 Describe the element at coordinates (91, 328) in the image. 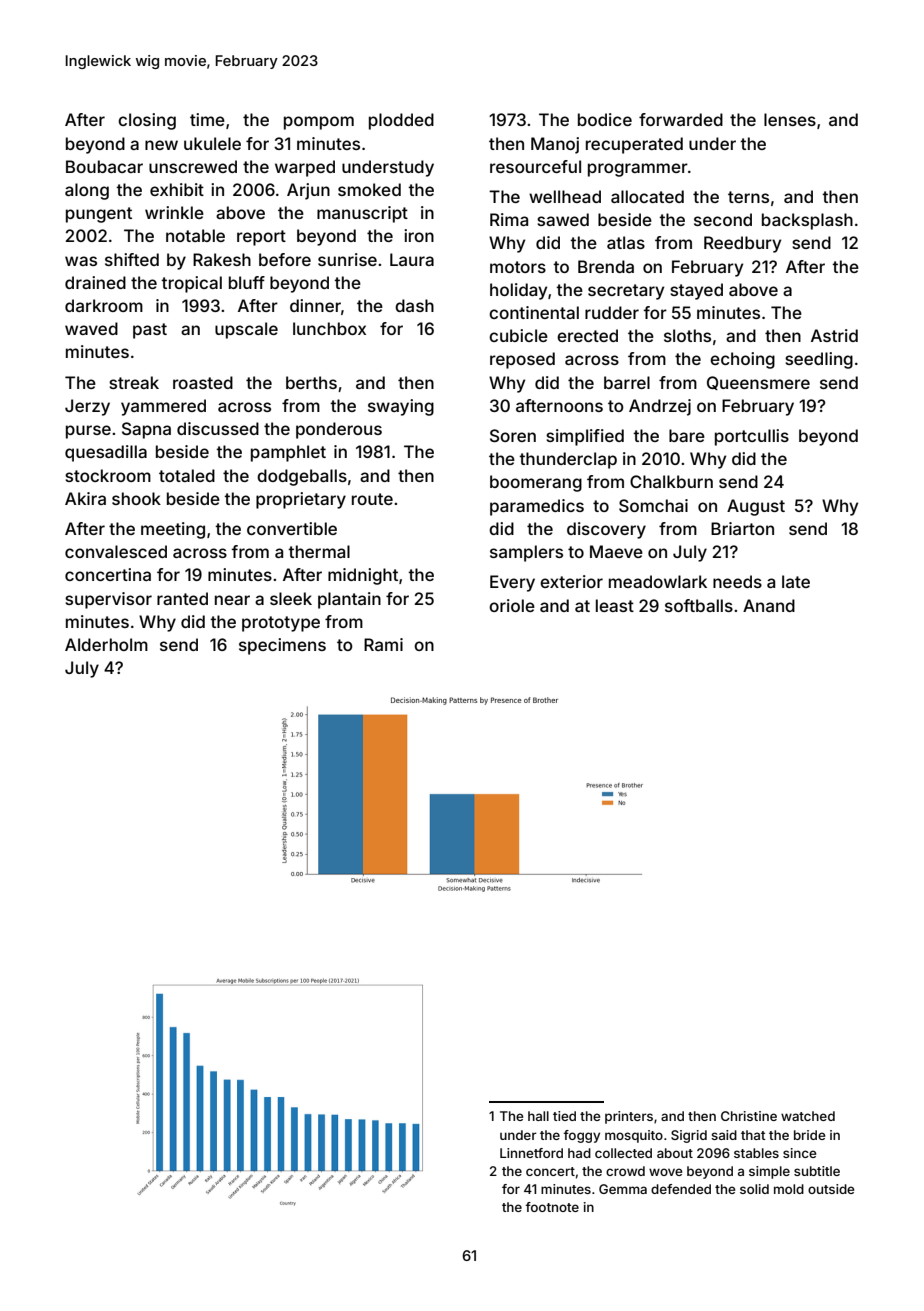

I see `waved` at that location.
